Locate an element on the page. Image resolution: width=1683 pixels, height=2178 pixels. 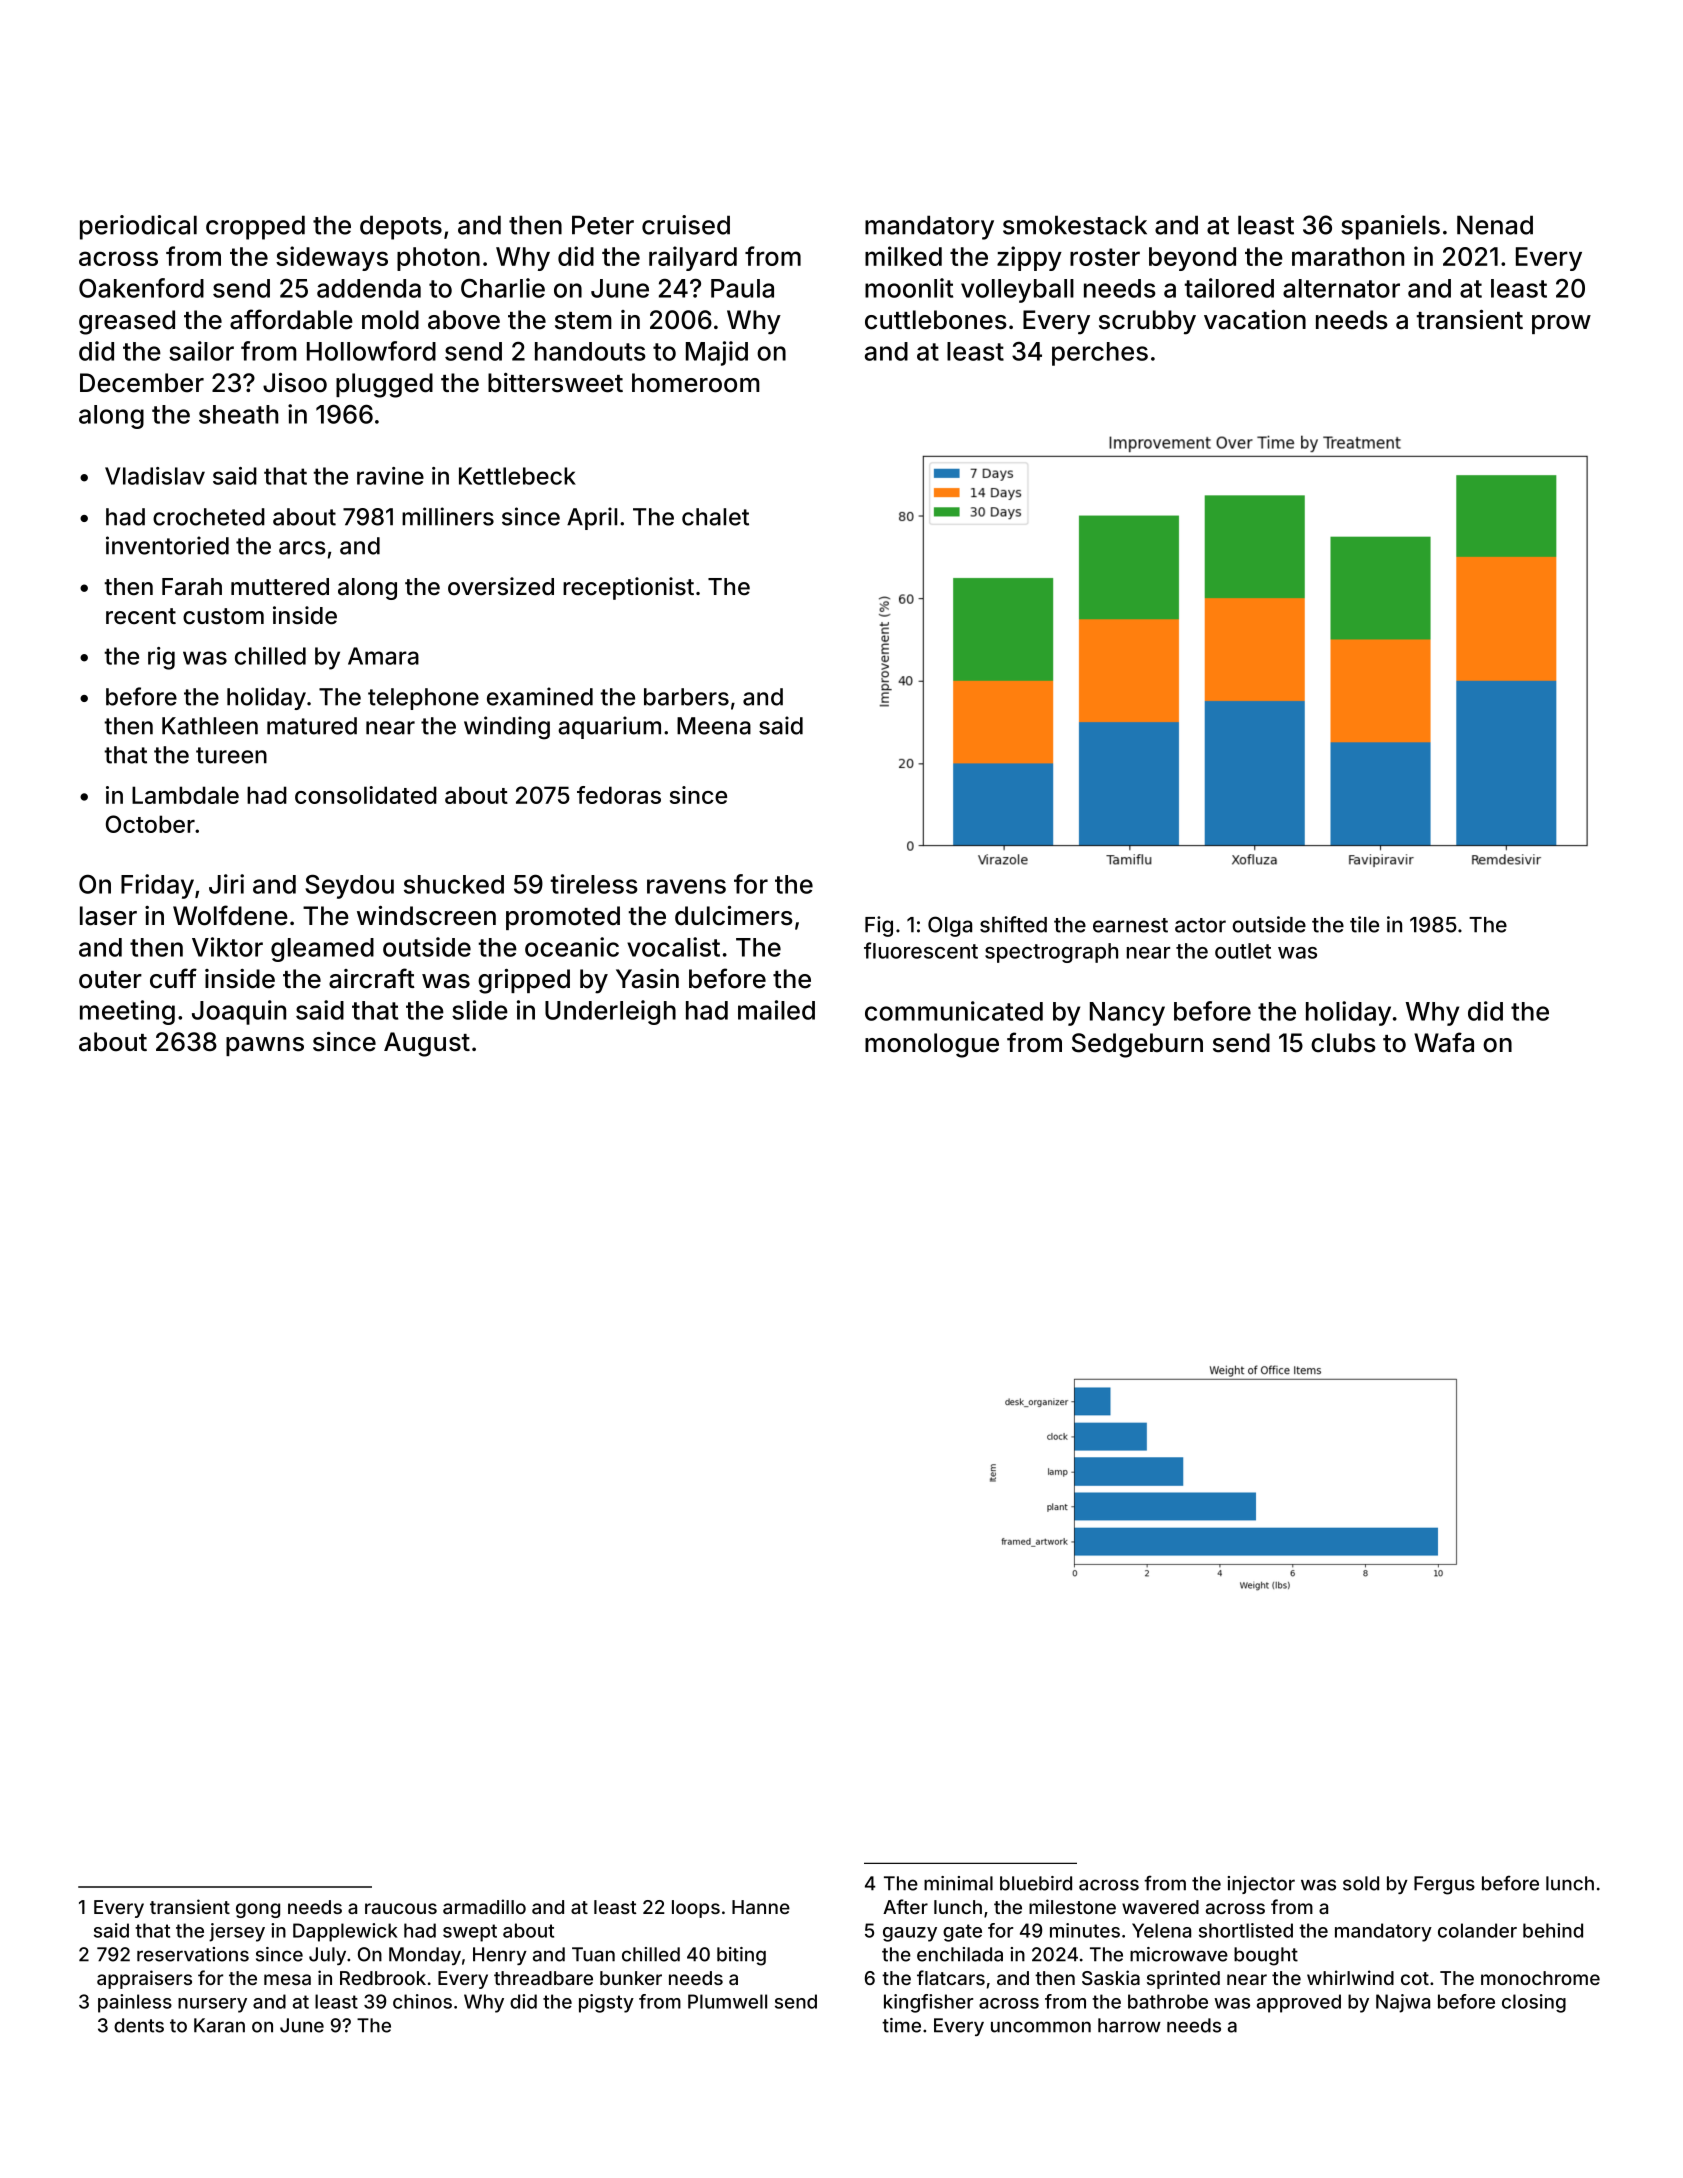
Sedgeburn is located at coordinates (1137, 1045).
